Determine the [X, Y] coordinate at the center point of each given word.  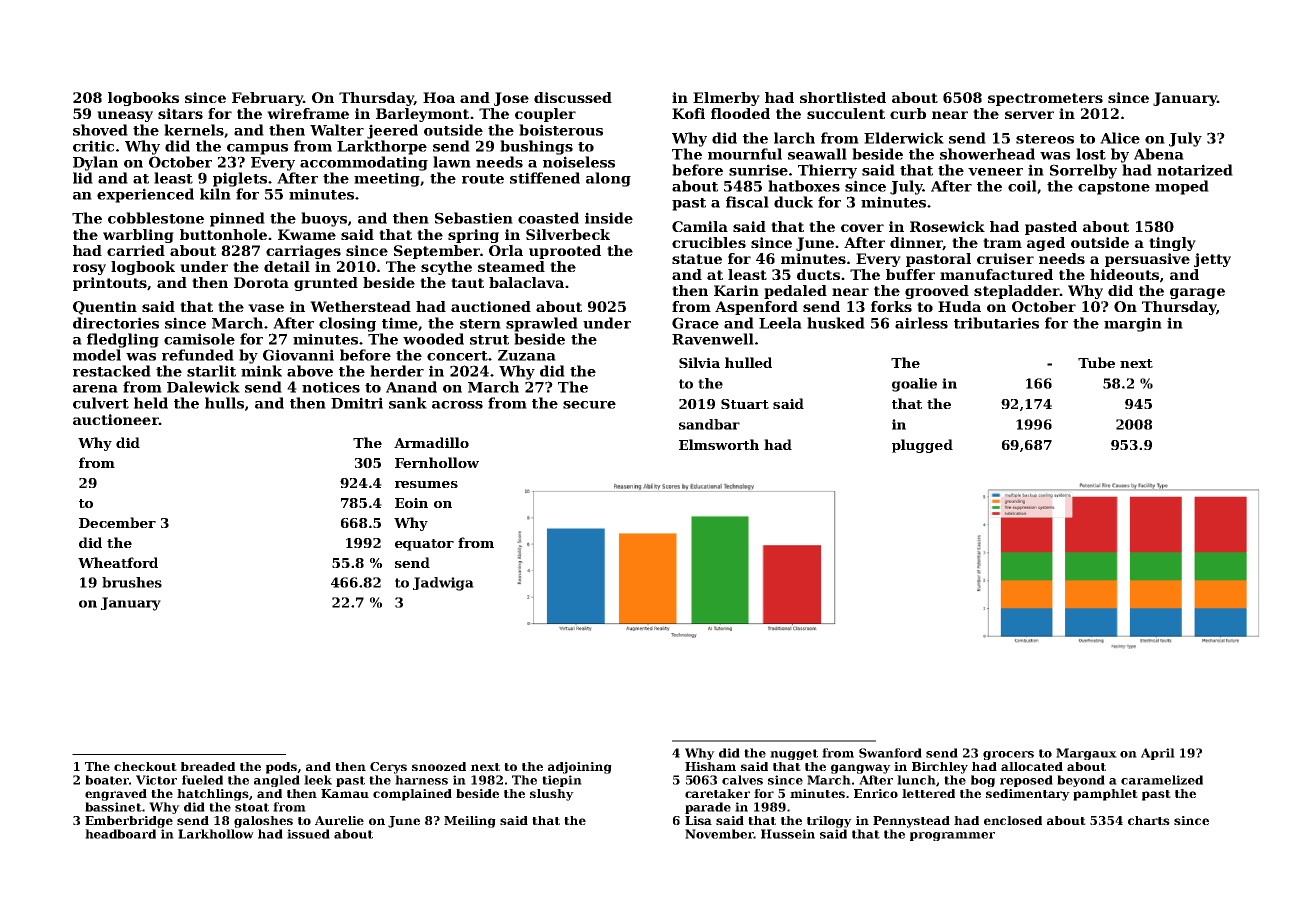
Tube [1096, 362]
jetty [1212, 260]
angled [277, 781]
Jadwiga [443, 584]
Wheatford [118, 562]
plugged [922, 446]
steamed [511, 266]
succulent [846, 113]
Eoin [411, 503]
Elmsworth [719, 444]
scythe [446, 268]
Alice [1120, 138]
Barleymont [422, 115]
